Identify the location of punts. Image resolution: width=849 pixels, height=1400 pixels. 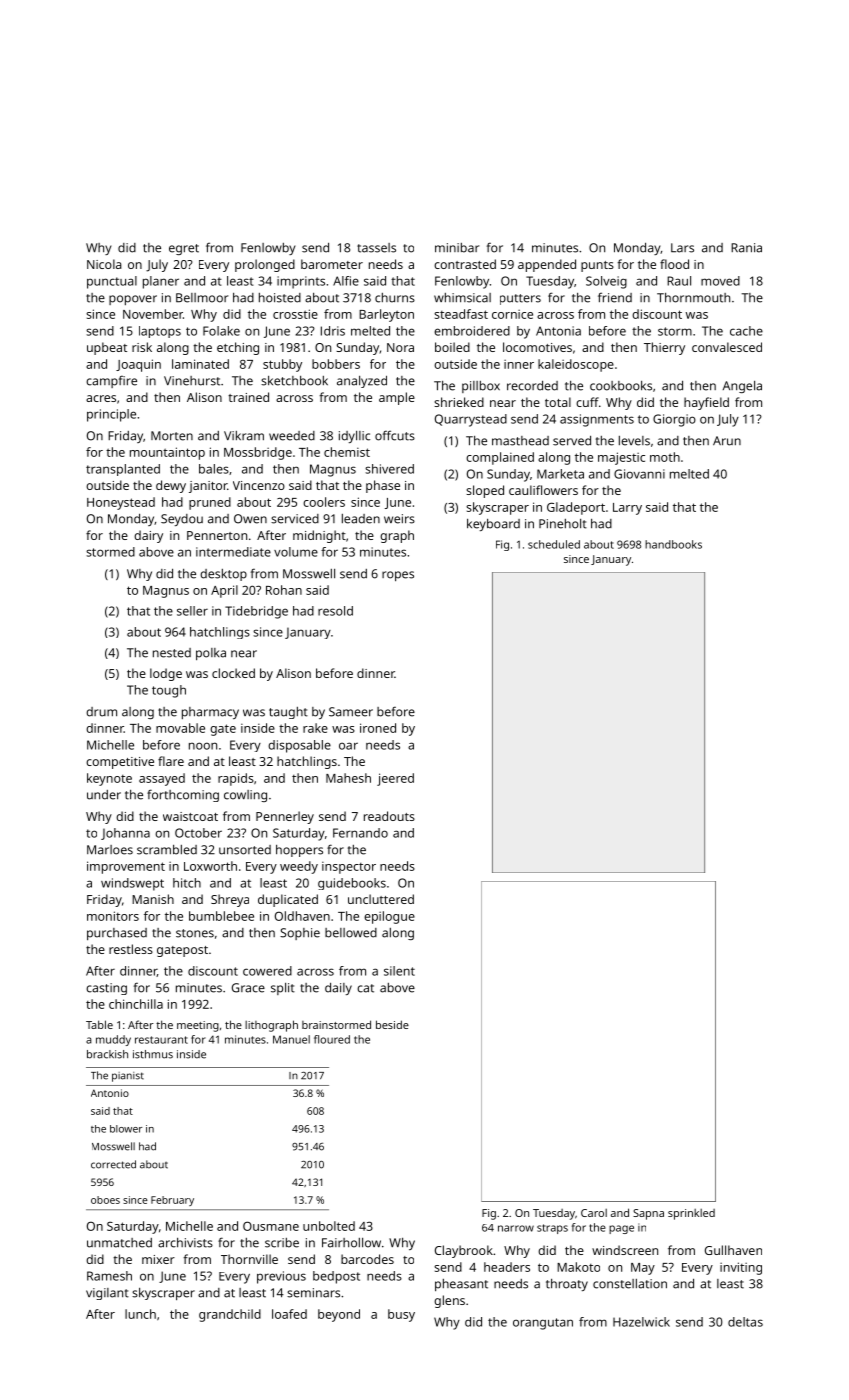
(597, 266).
